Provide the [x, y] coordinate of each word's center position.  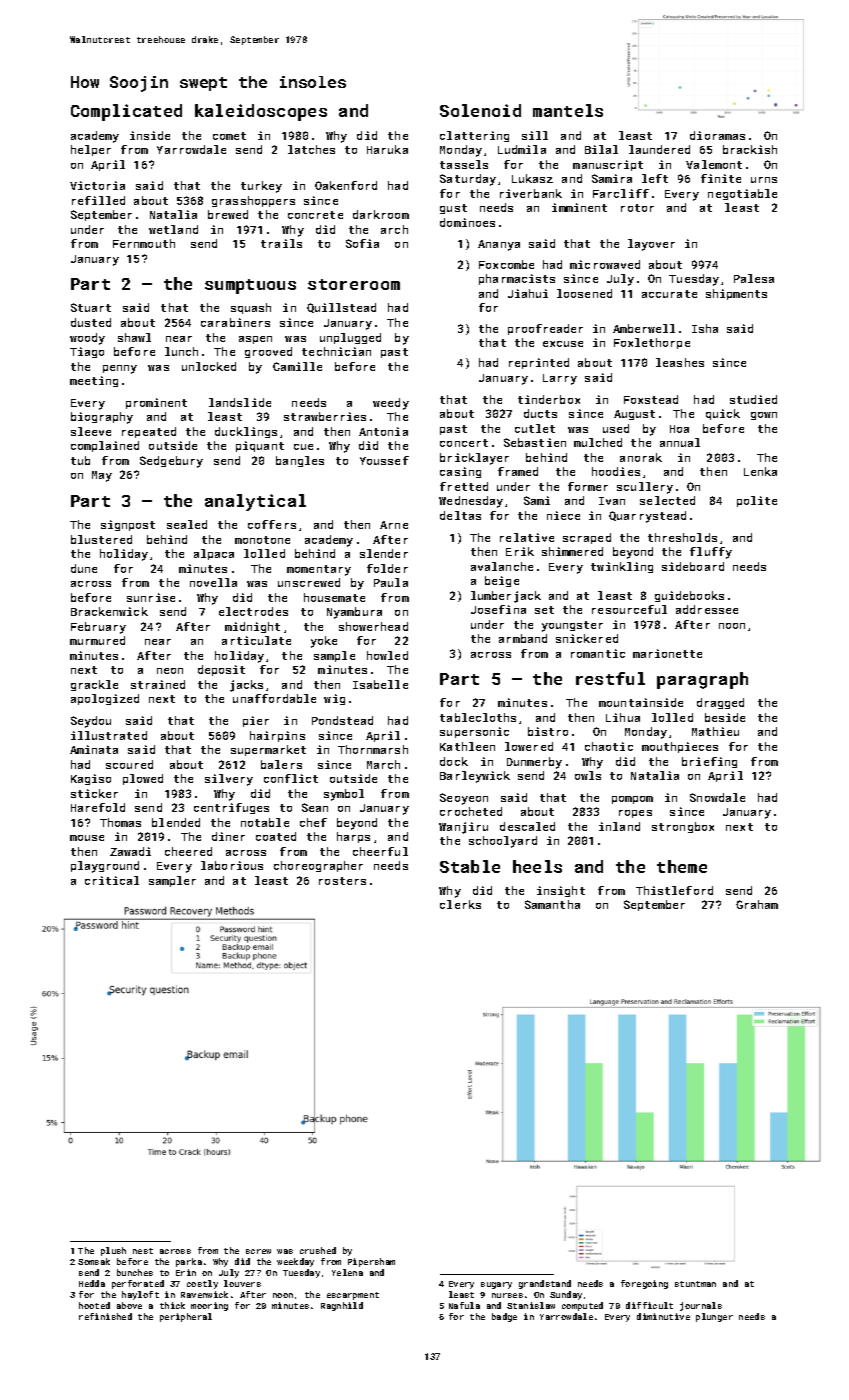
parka [189, 1262]
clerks [460, 904]
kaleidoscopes [261, 112]
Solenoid [480, 110]
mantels [568, 110]
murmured [97, 640]
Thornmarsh [373, 749]
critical [112, 880]
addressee [707, 609]
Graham [757, 904]
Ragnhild [342, 1306]
